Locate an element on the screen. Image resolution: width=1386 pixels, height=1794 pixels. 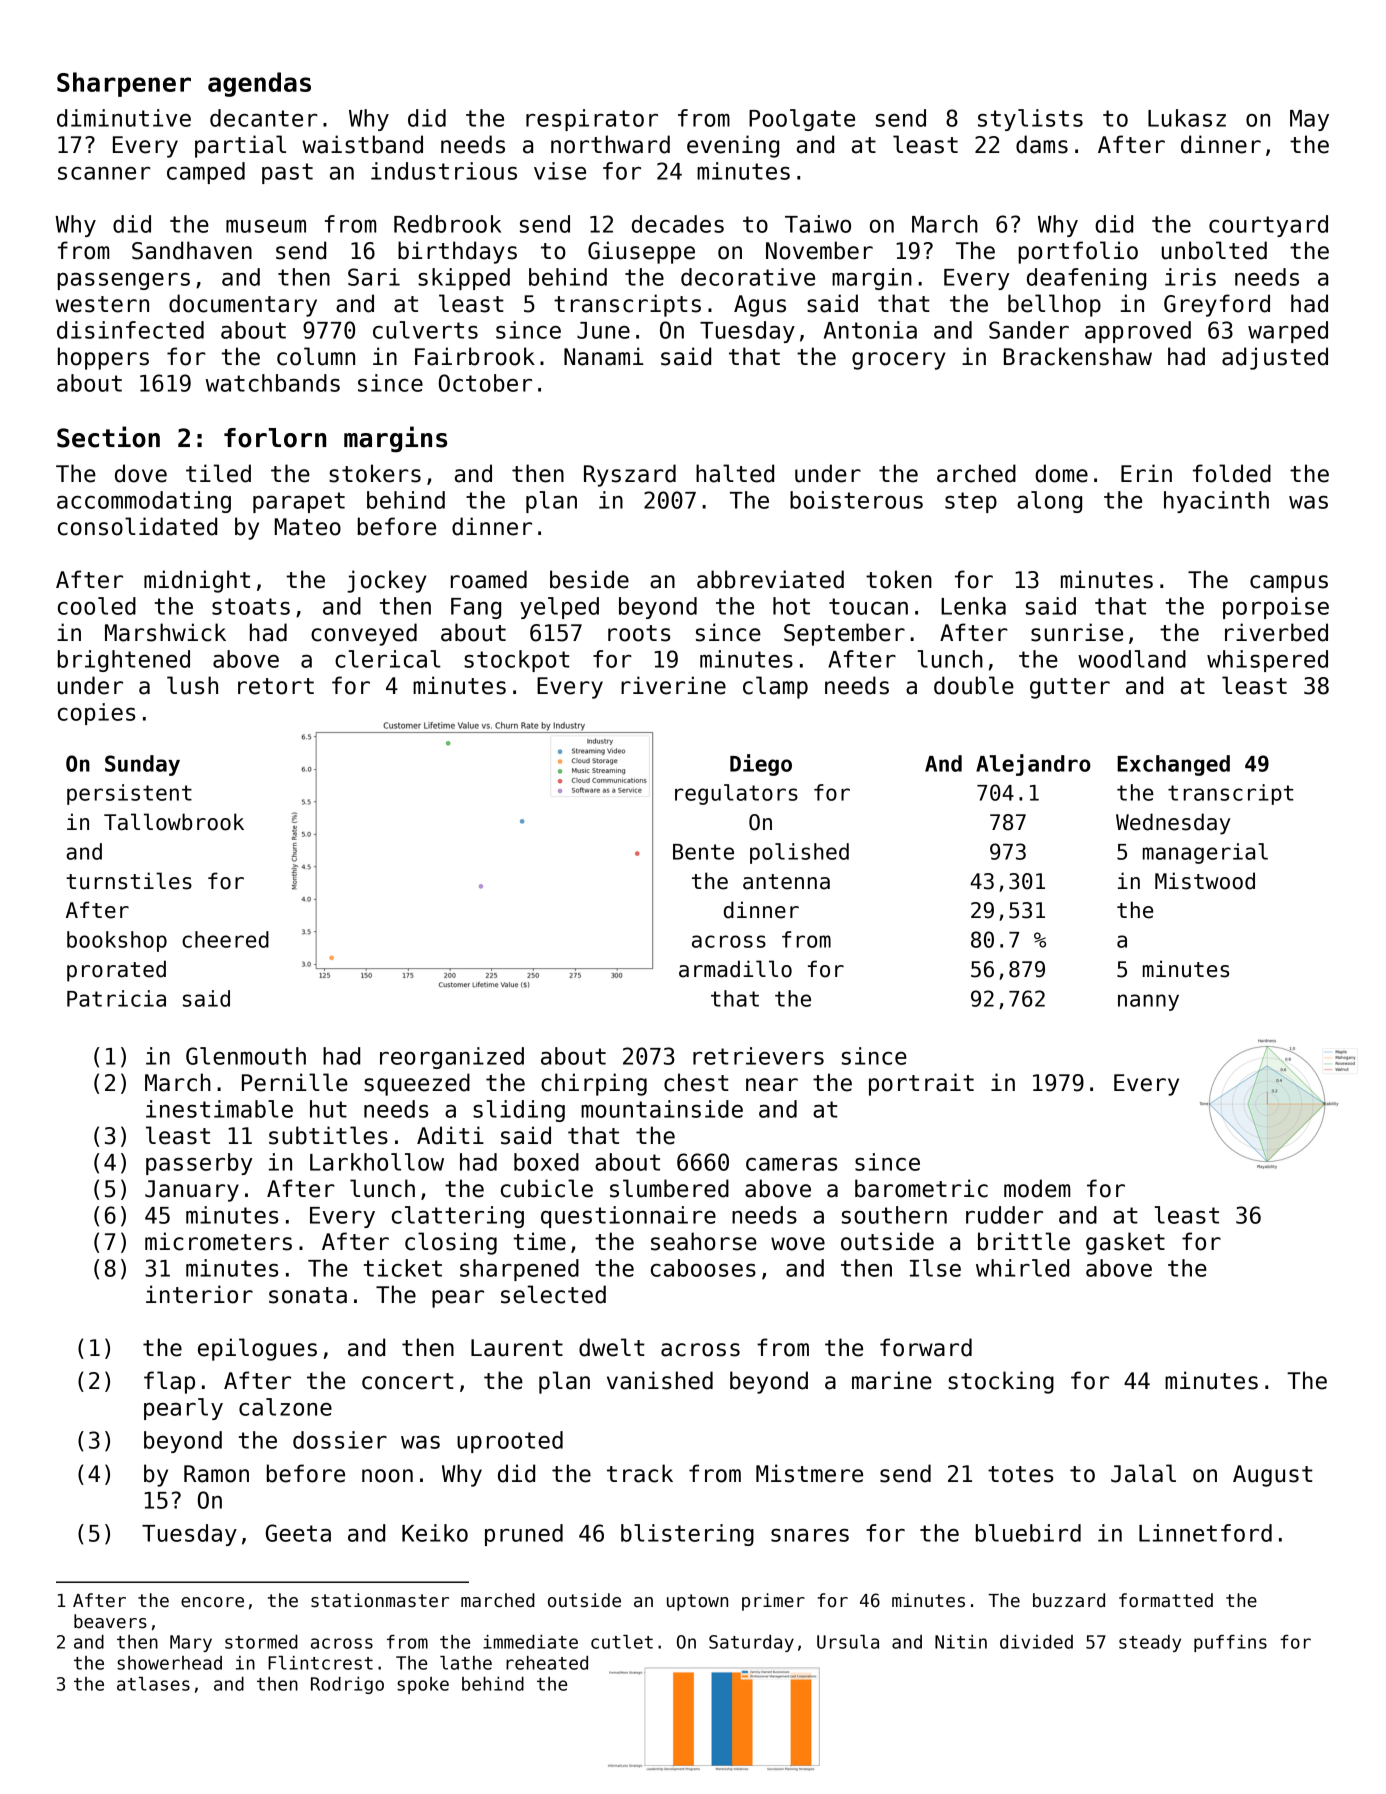
atlases is located at coordinates (153, 1684).
